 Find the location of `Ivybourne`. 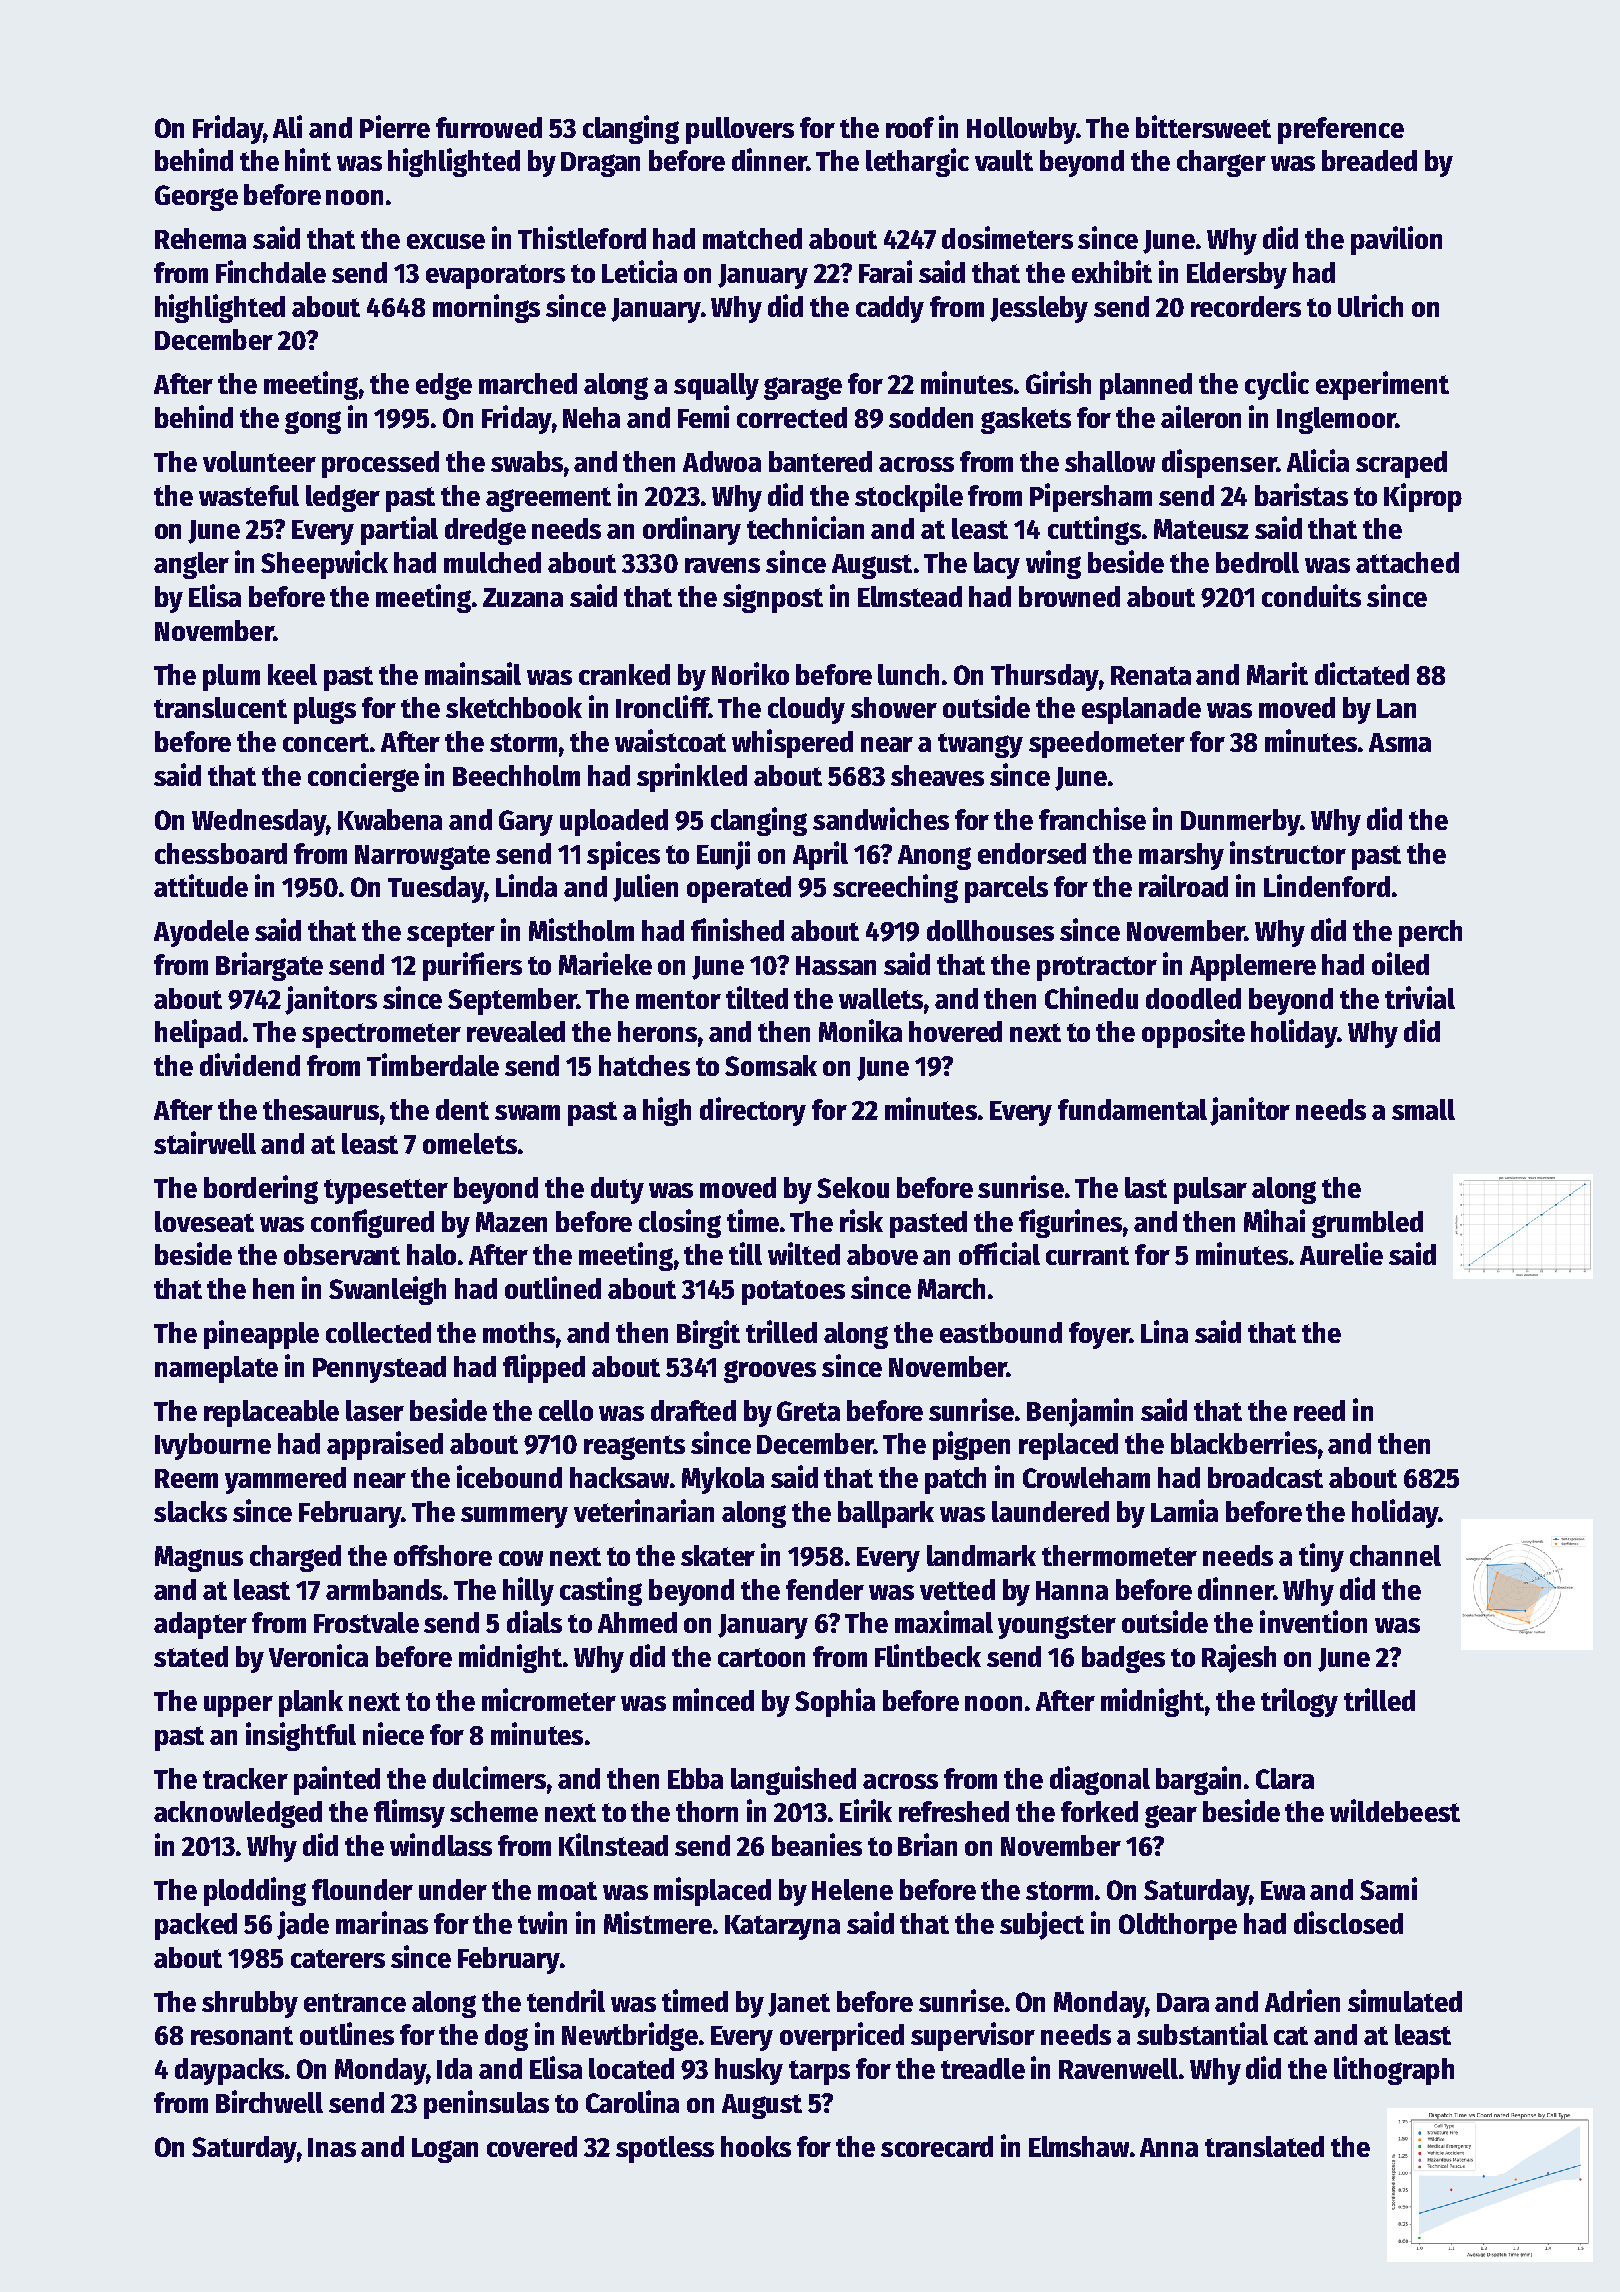

Ivybourne is located at coordinates (213, 1446).
